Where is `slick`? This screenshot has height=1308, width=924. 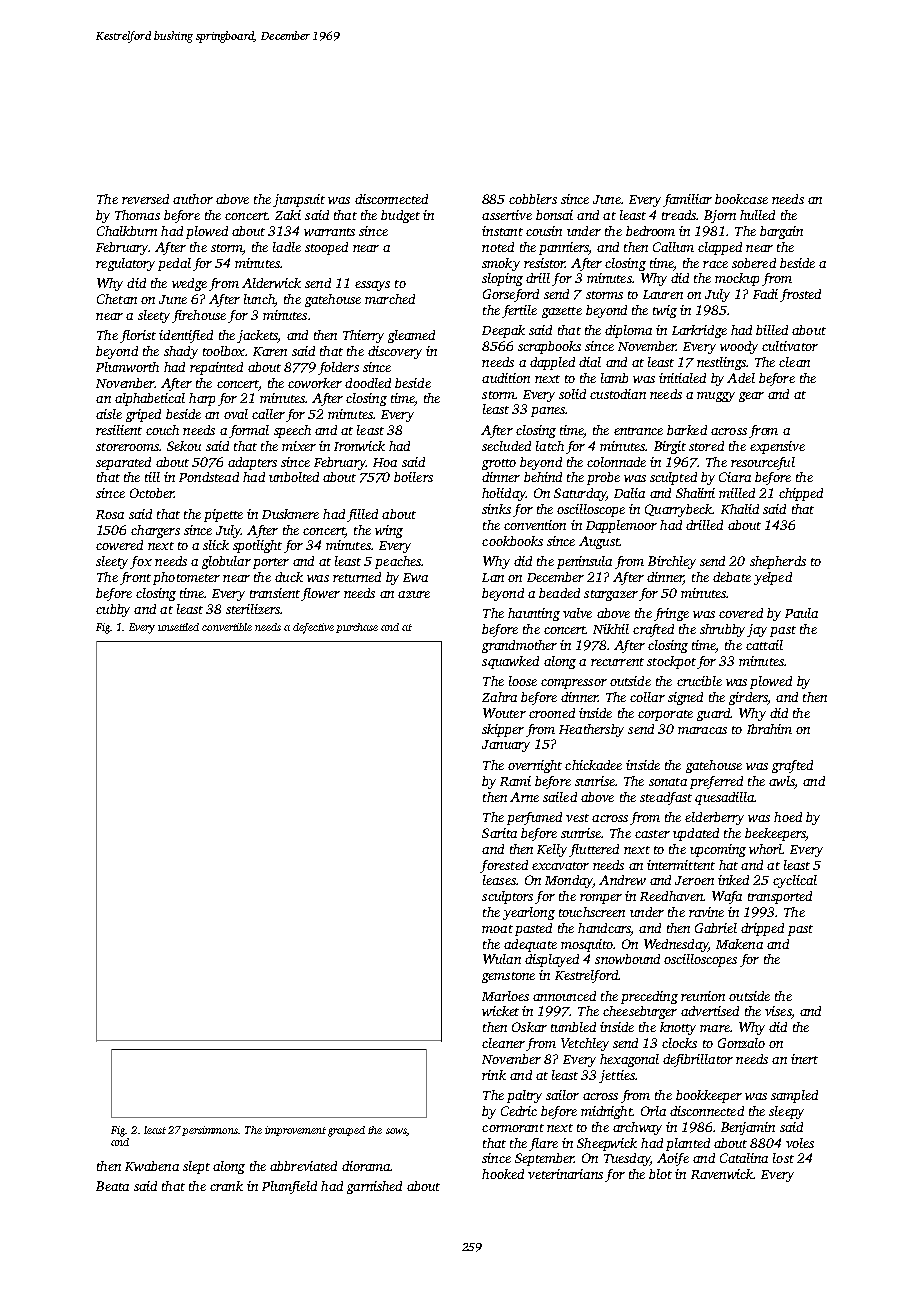 slick is located at coordinates (216, 545).
